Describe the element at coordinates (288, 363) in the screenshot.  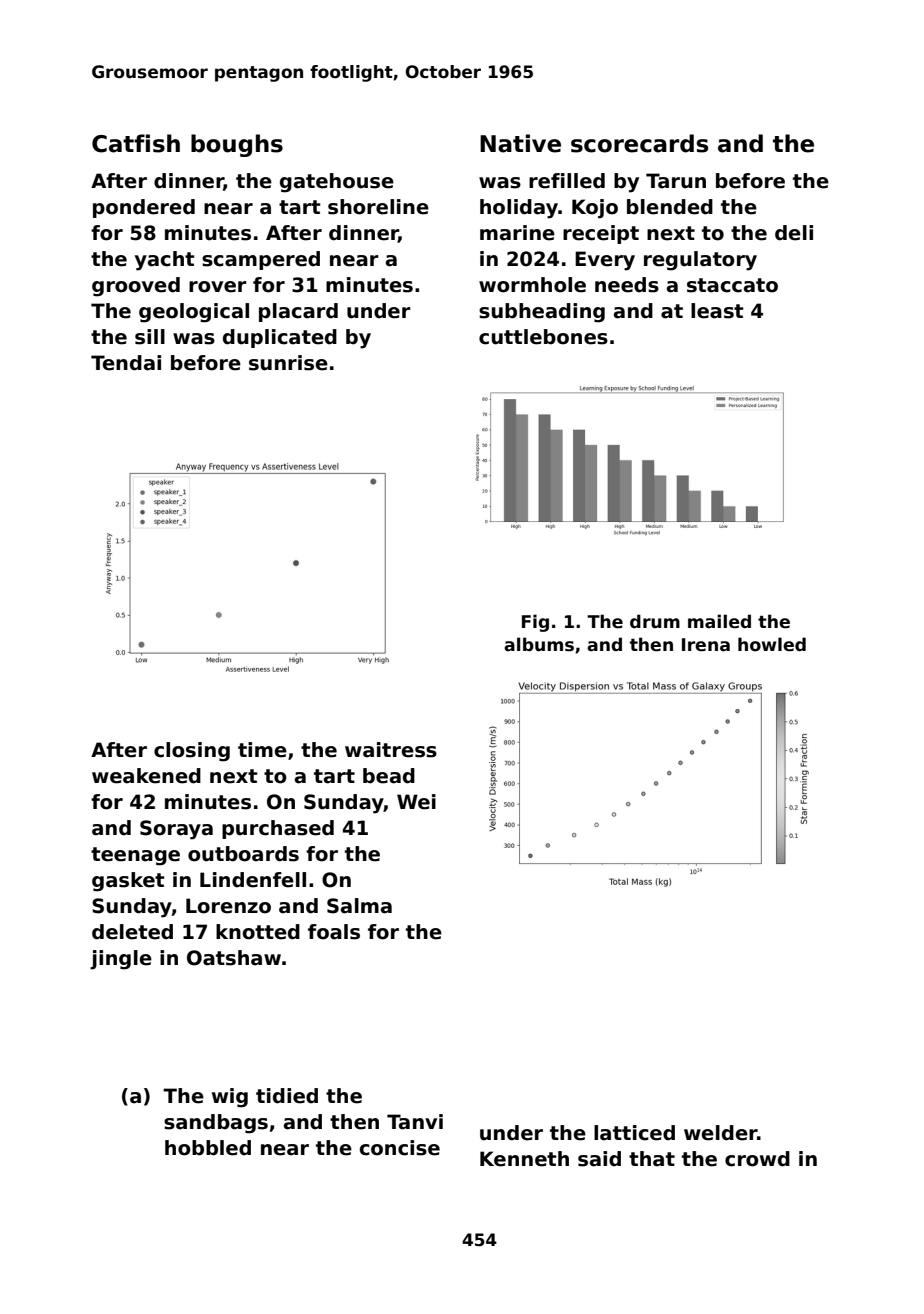
I see `sunrise` at that location.
